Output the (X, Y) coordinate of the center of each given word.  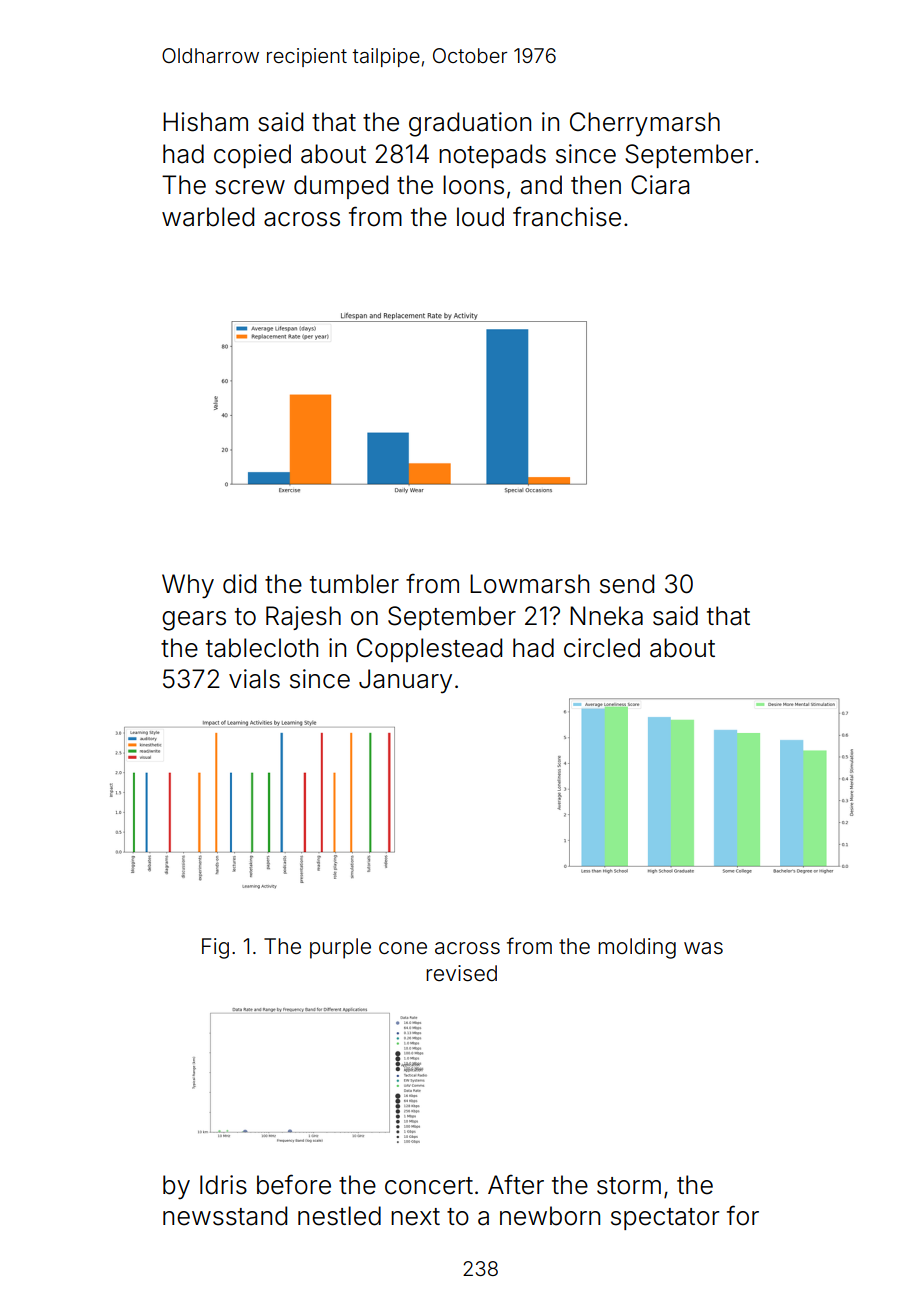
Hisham (205, 122)
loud (480, 217)
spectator (665, 1219)
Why (188, 586)
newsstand (225, 1216)
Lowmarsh (529, 584)
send (627, 584)
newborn (550, 1216)
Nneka (606, 616)
